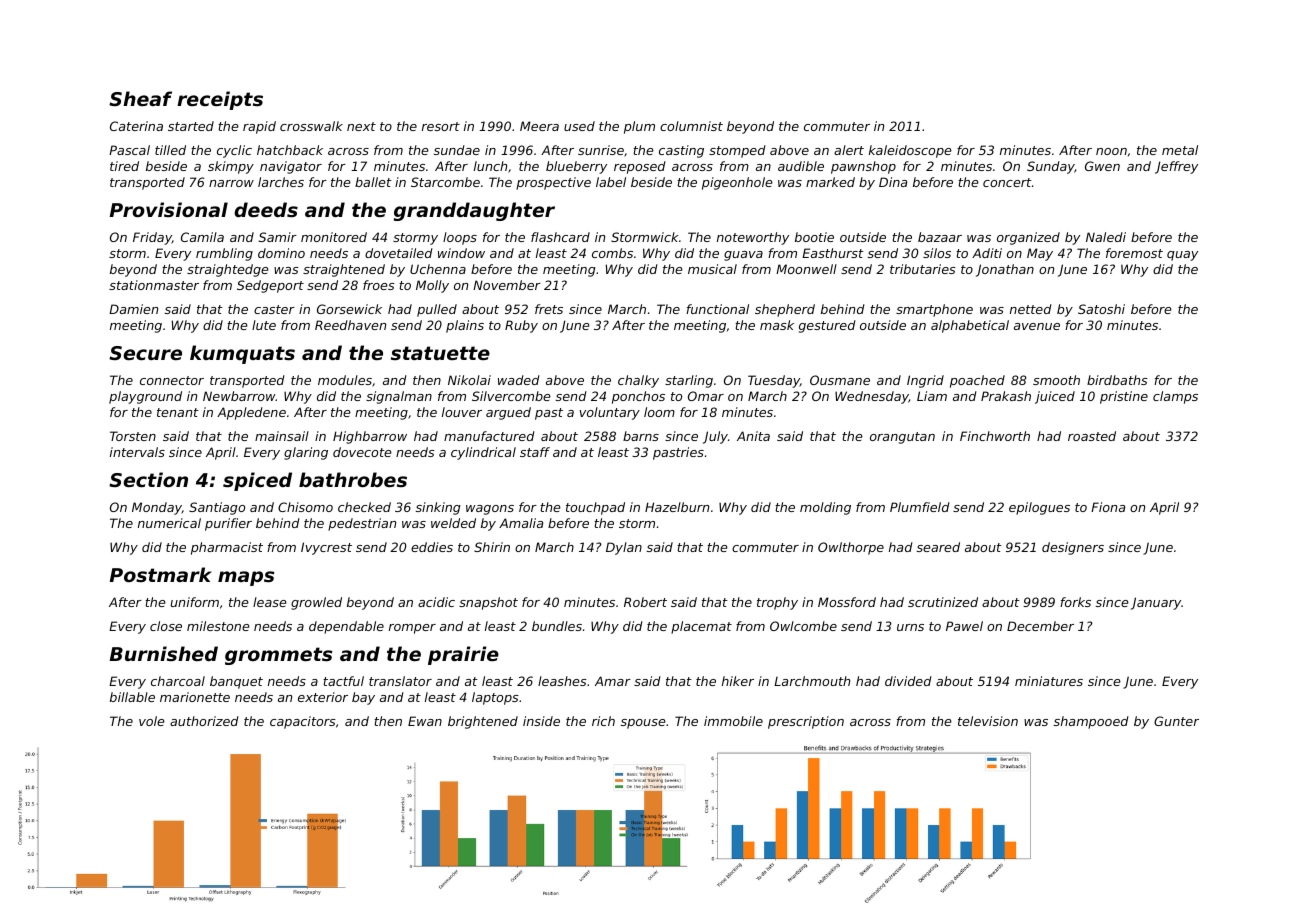 This screenshot has height=924, width=1308. Describe the element at coordinates (438, 508) in the screenshot. I see `sinking` at that location.
